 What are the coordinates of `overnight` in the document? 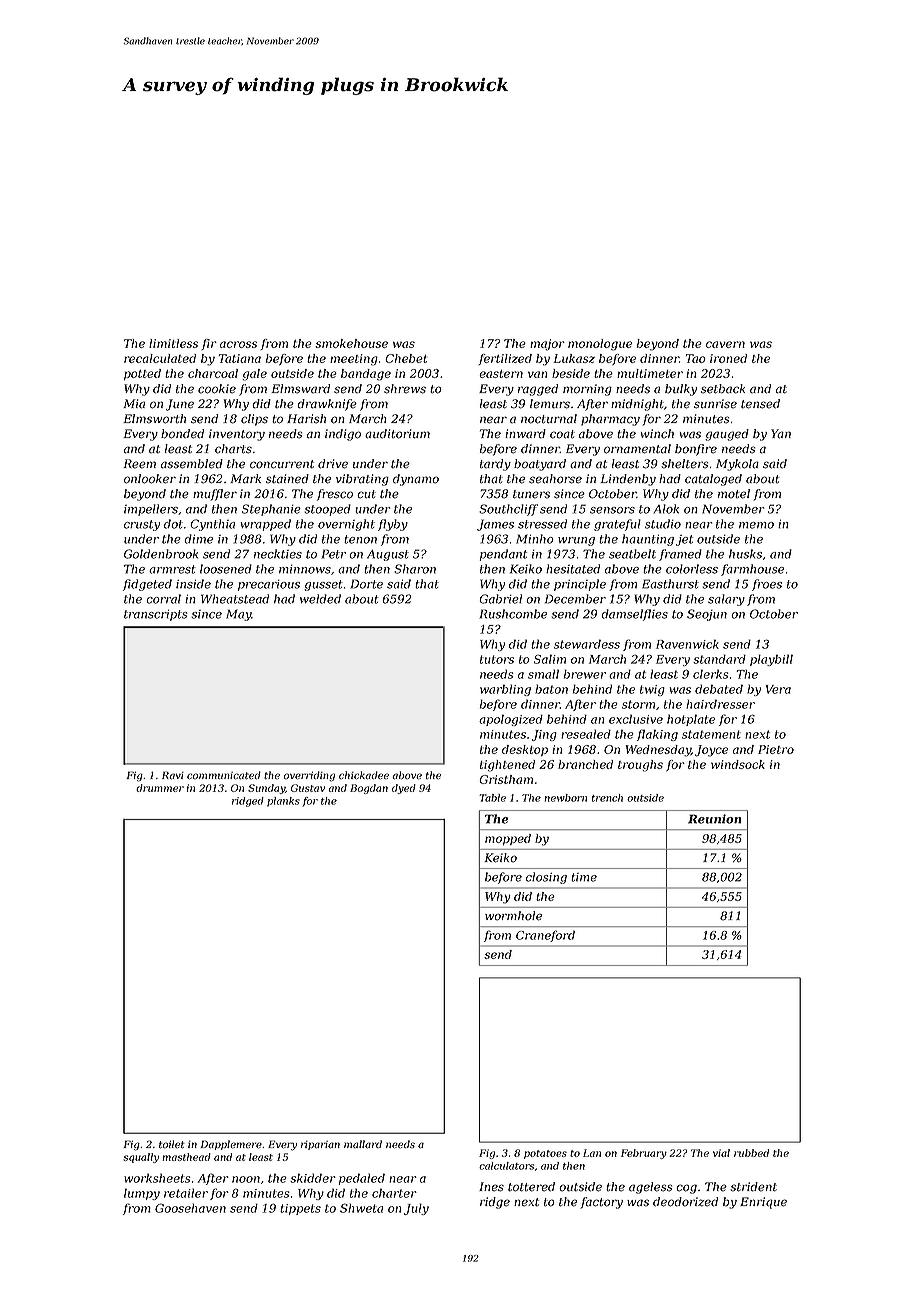 It's located at (346, 525).
